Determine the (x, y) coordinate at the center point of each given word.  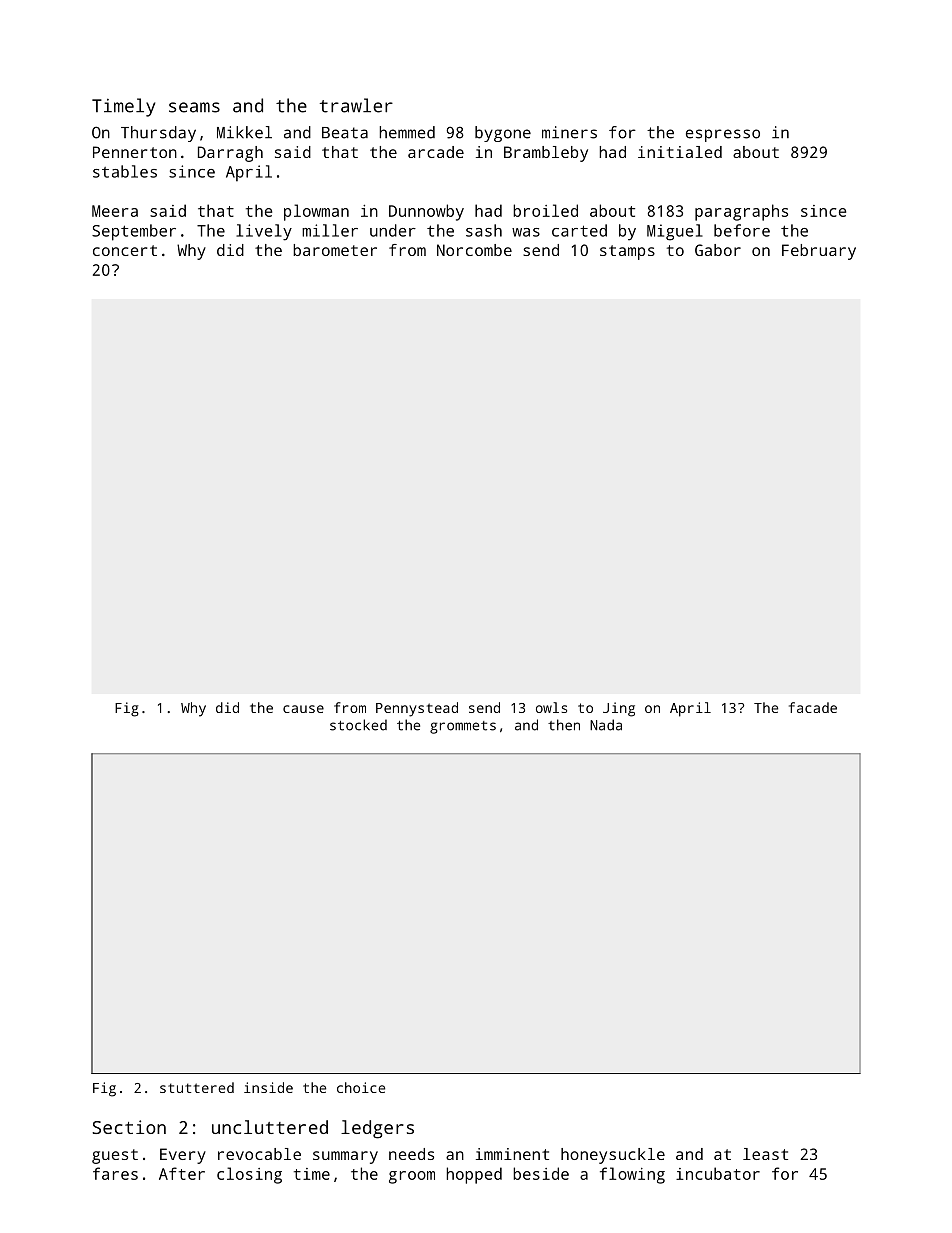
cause (303, 709)
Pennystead (417, 709)
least (765, 1154)
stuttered (197, 1087)
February (819, 252)
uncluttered (270, 1127)
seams (194, 107)
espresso (723, 135)
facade (813, 707)
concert (125, 250)
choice (361, 1087)
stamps (627, 252)
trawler (356, 105)
